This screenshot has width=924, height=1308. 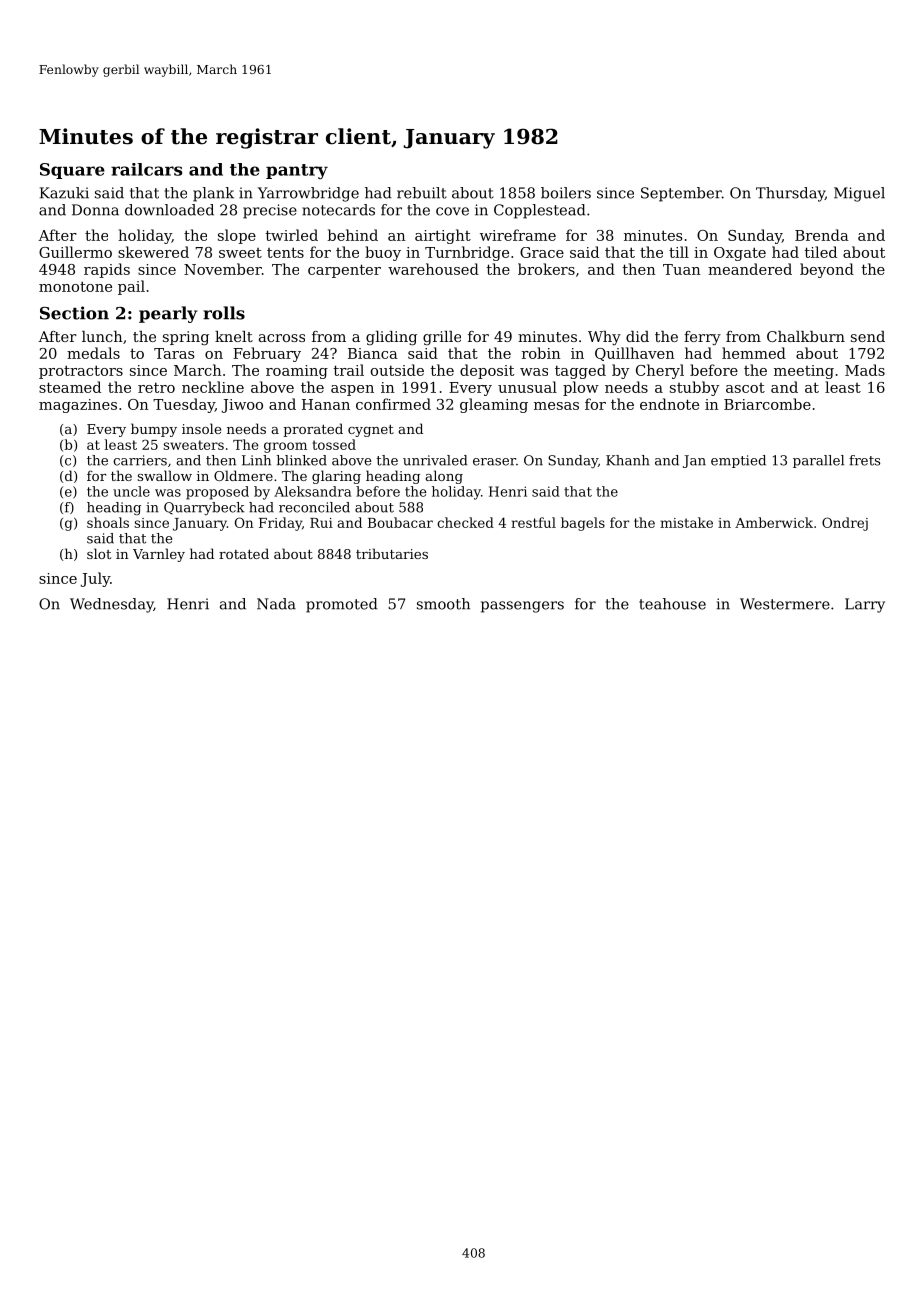 What do you see at coordinates (204, 508) in the screenshot?
I see `Quarrybeck` at bounding box center [204, 508].
